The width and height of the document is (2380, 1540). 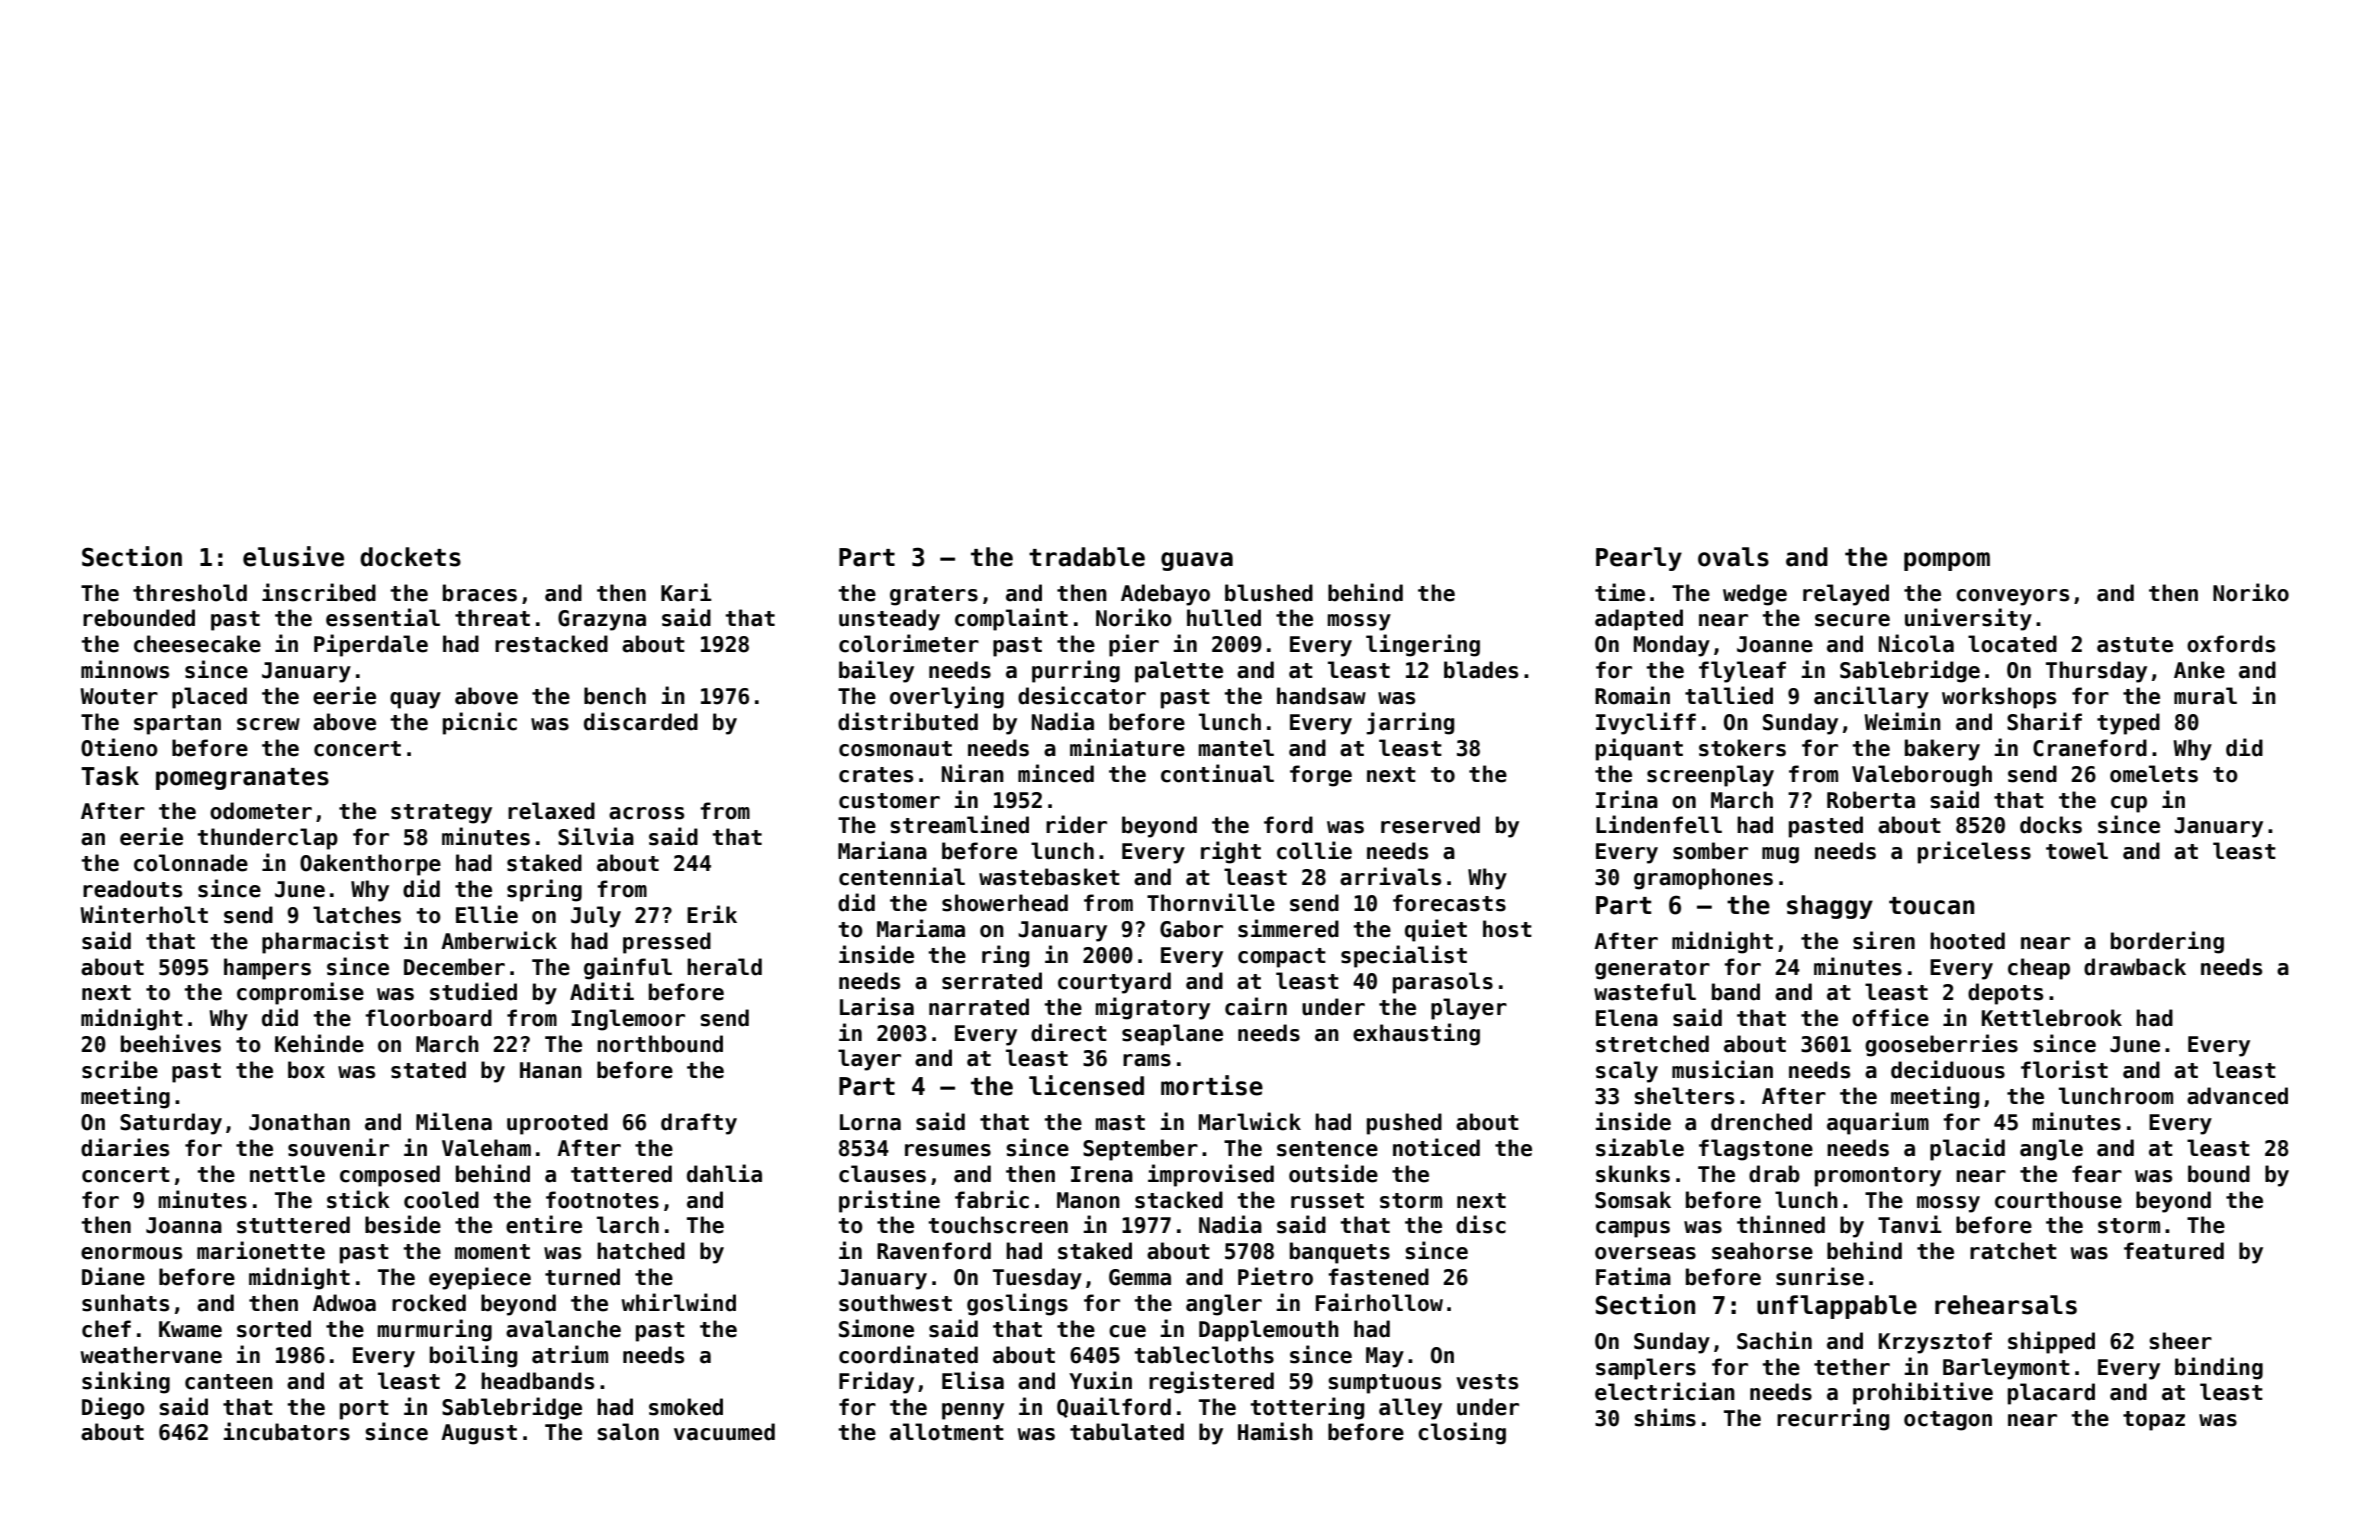 What do you see at coordinates (2135, 967) in the document?
I see `drawback` at bounding box center [2135, 967].
